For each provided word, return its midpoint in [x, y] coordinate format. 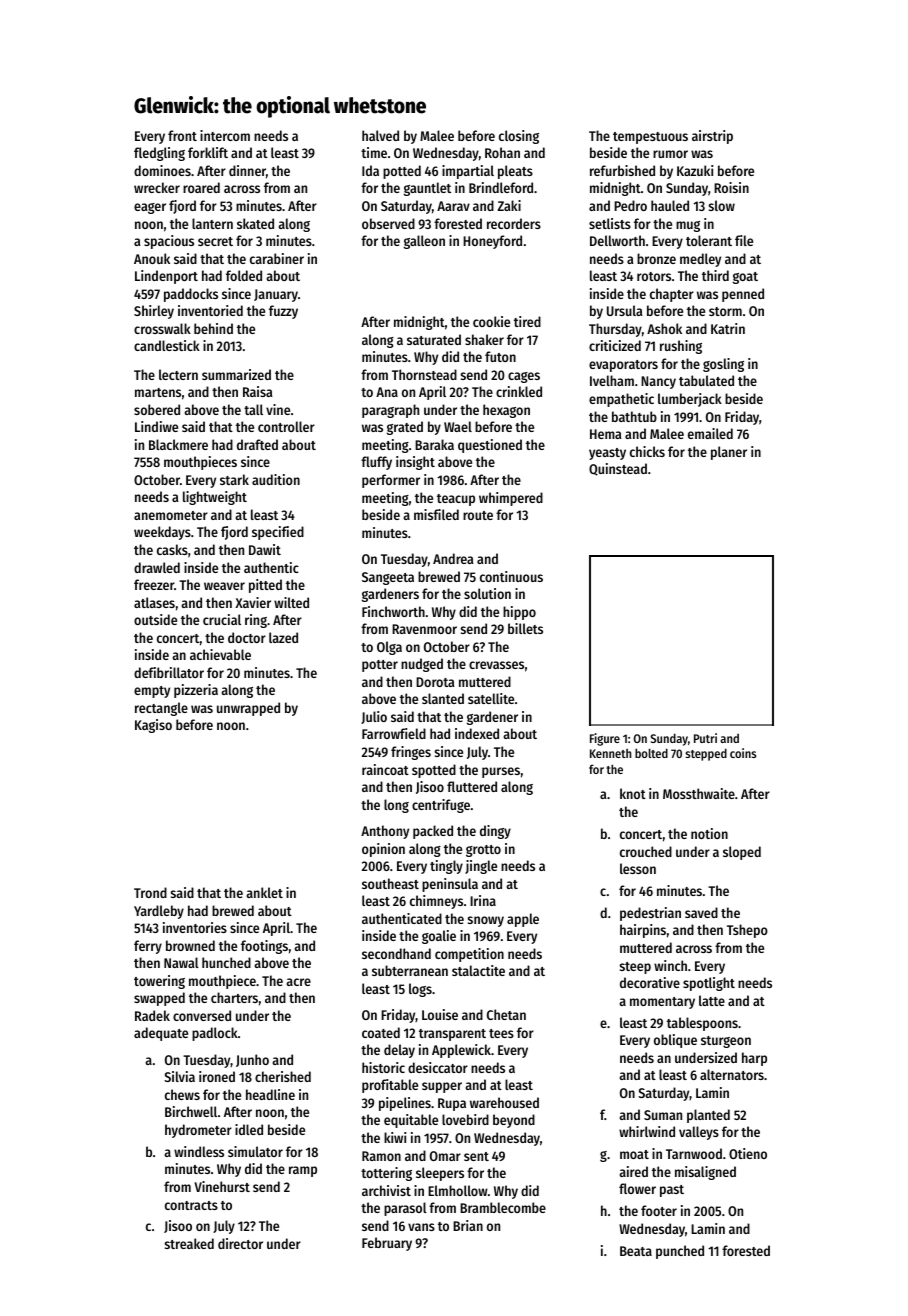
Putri [705, 738]
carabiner [277, 258]
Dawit [265, 549]
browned [190, 945]
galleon [424, 242]
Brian [468, 1225]
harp [754, 1059]
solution [487, 593]
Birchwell [191, 1111]
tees [501, 1033]
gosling [723, 365]
